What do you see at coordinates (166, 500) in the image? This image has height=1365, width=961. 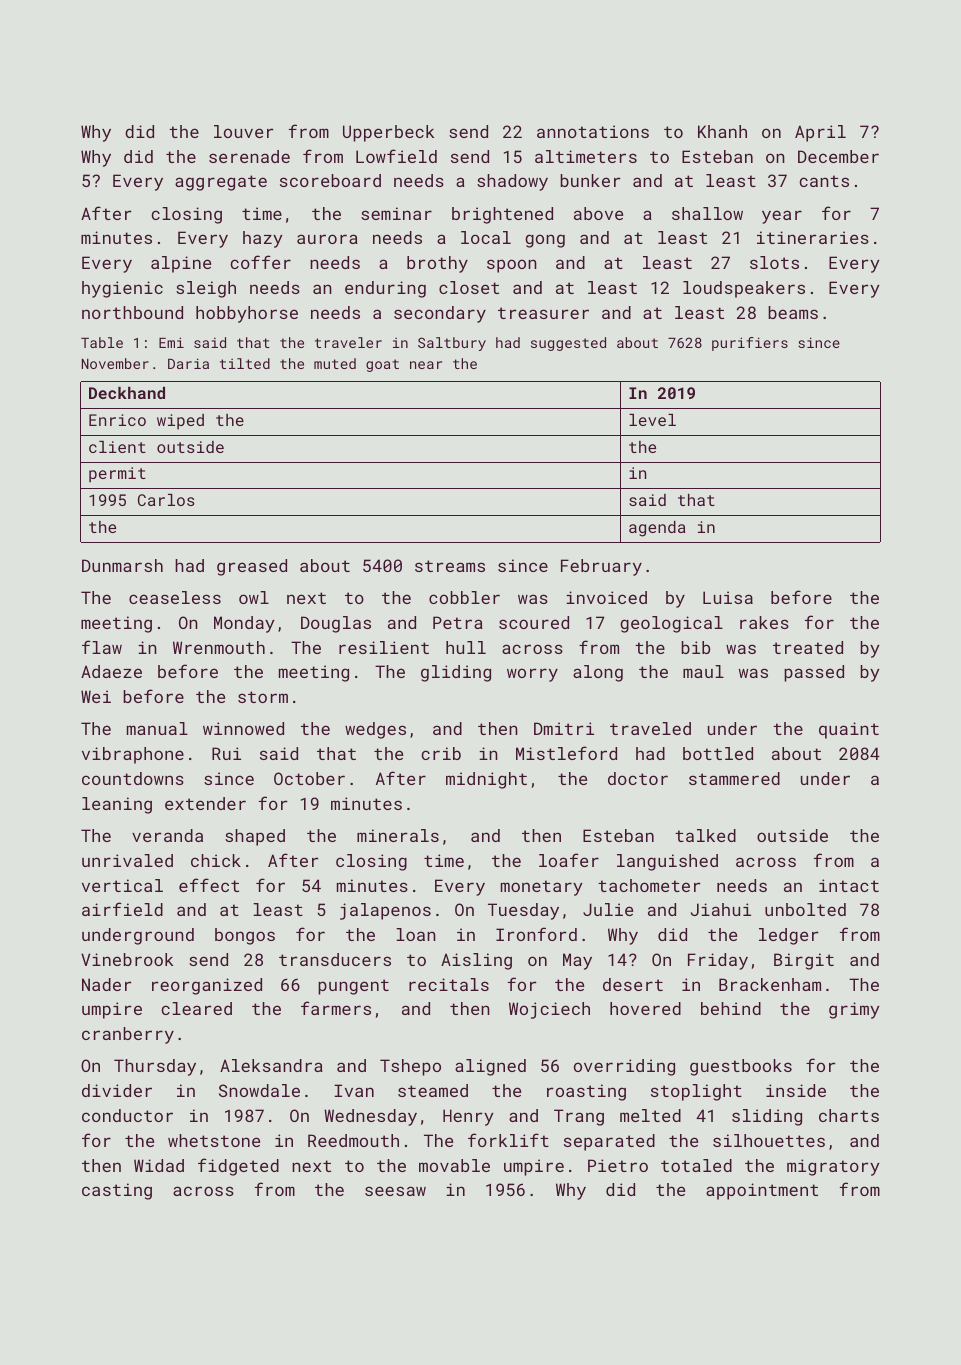 I see `Carlos` at bounding box center [166, 500].
